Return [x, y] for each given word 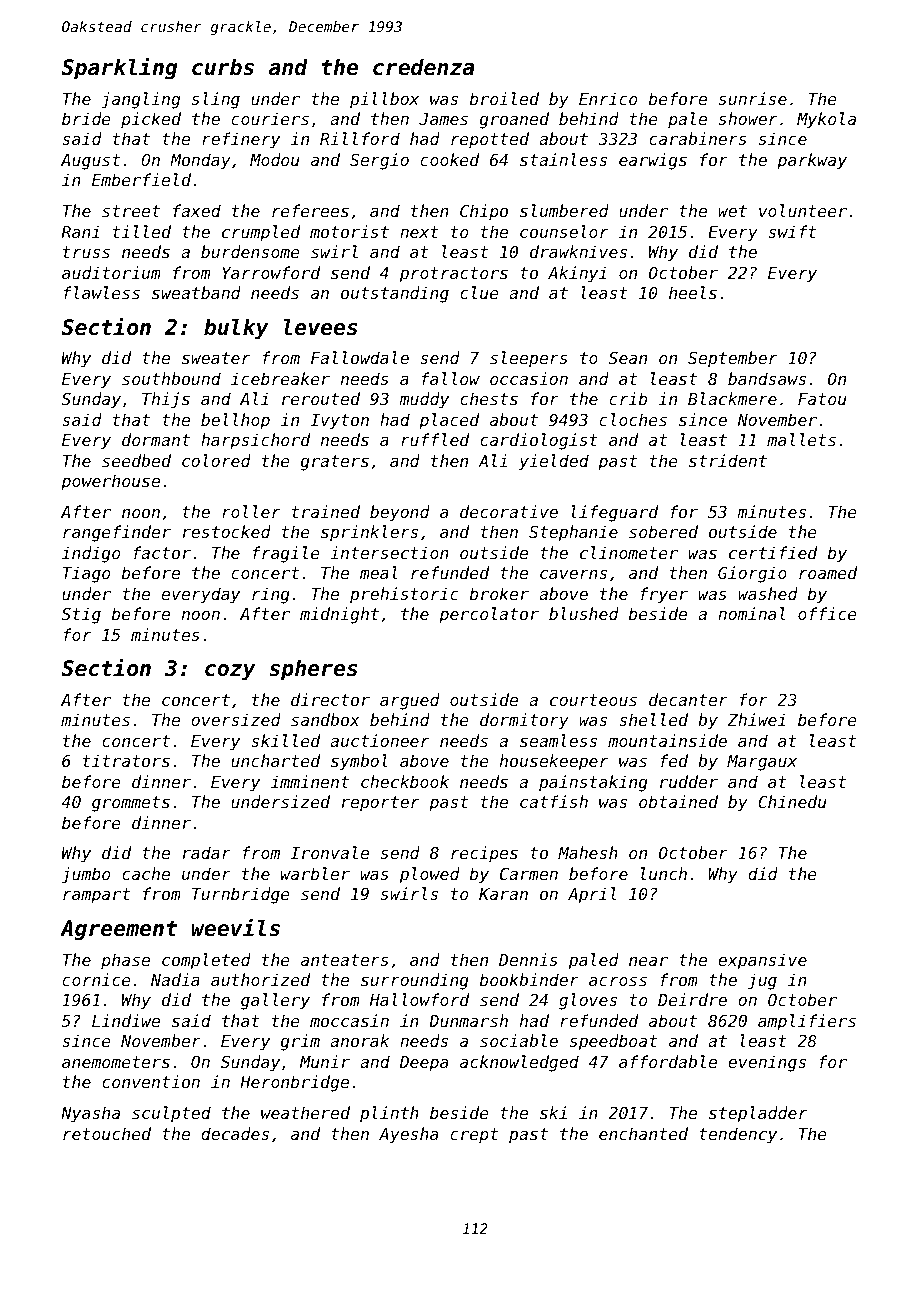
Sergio [379, 161]
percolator [489, 615]
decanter [688, 699]
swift [792, 231]
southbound [171, 378]
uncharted [275, 760]
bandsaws [767, 378]
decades [235, 1133]
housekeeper [554, 762]
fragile [286, 554]
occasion [529, 378]
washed [768, 593]
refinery [241, 140]
